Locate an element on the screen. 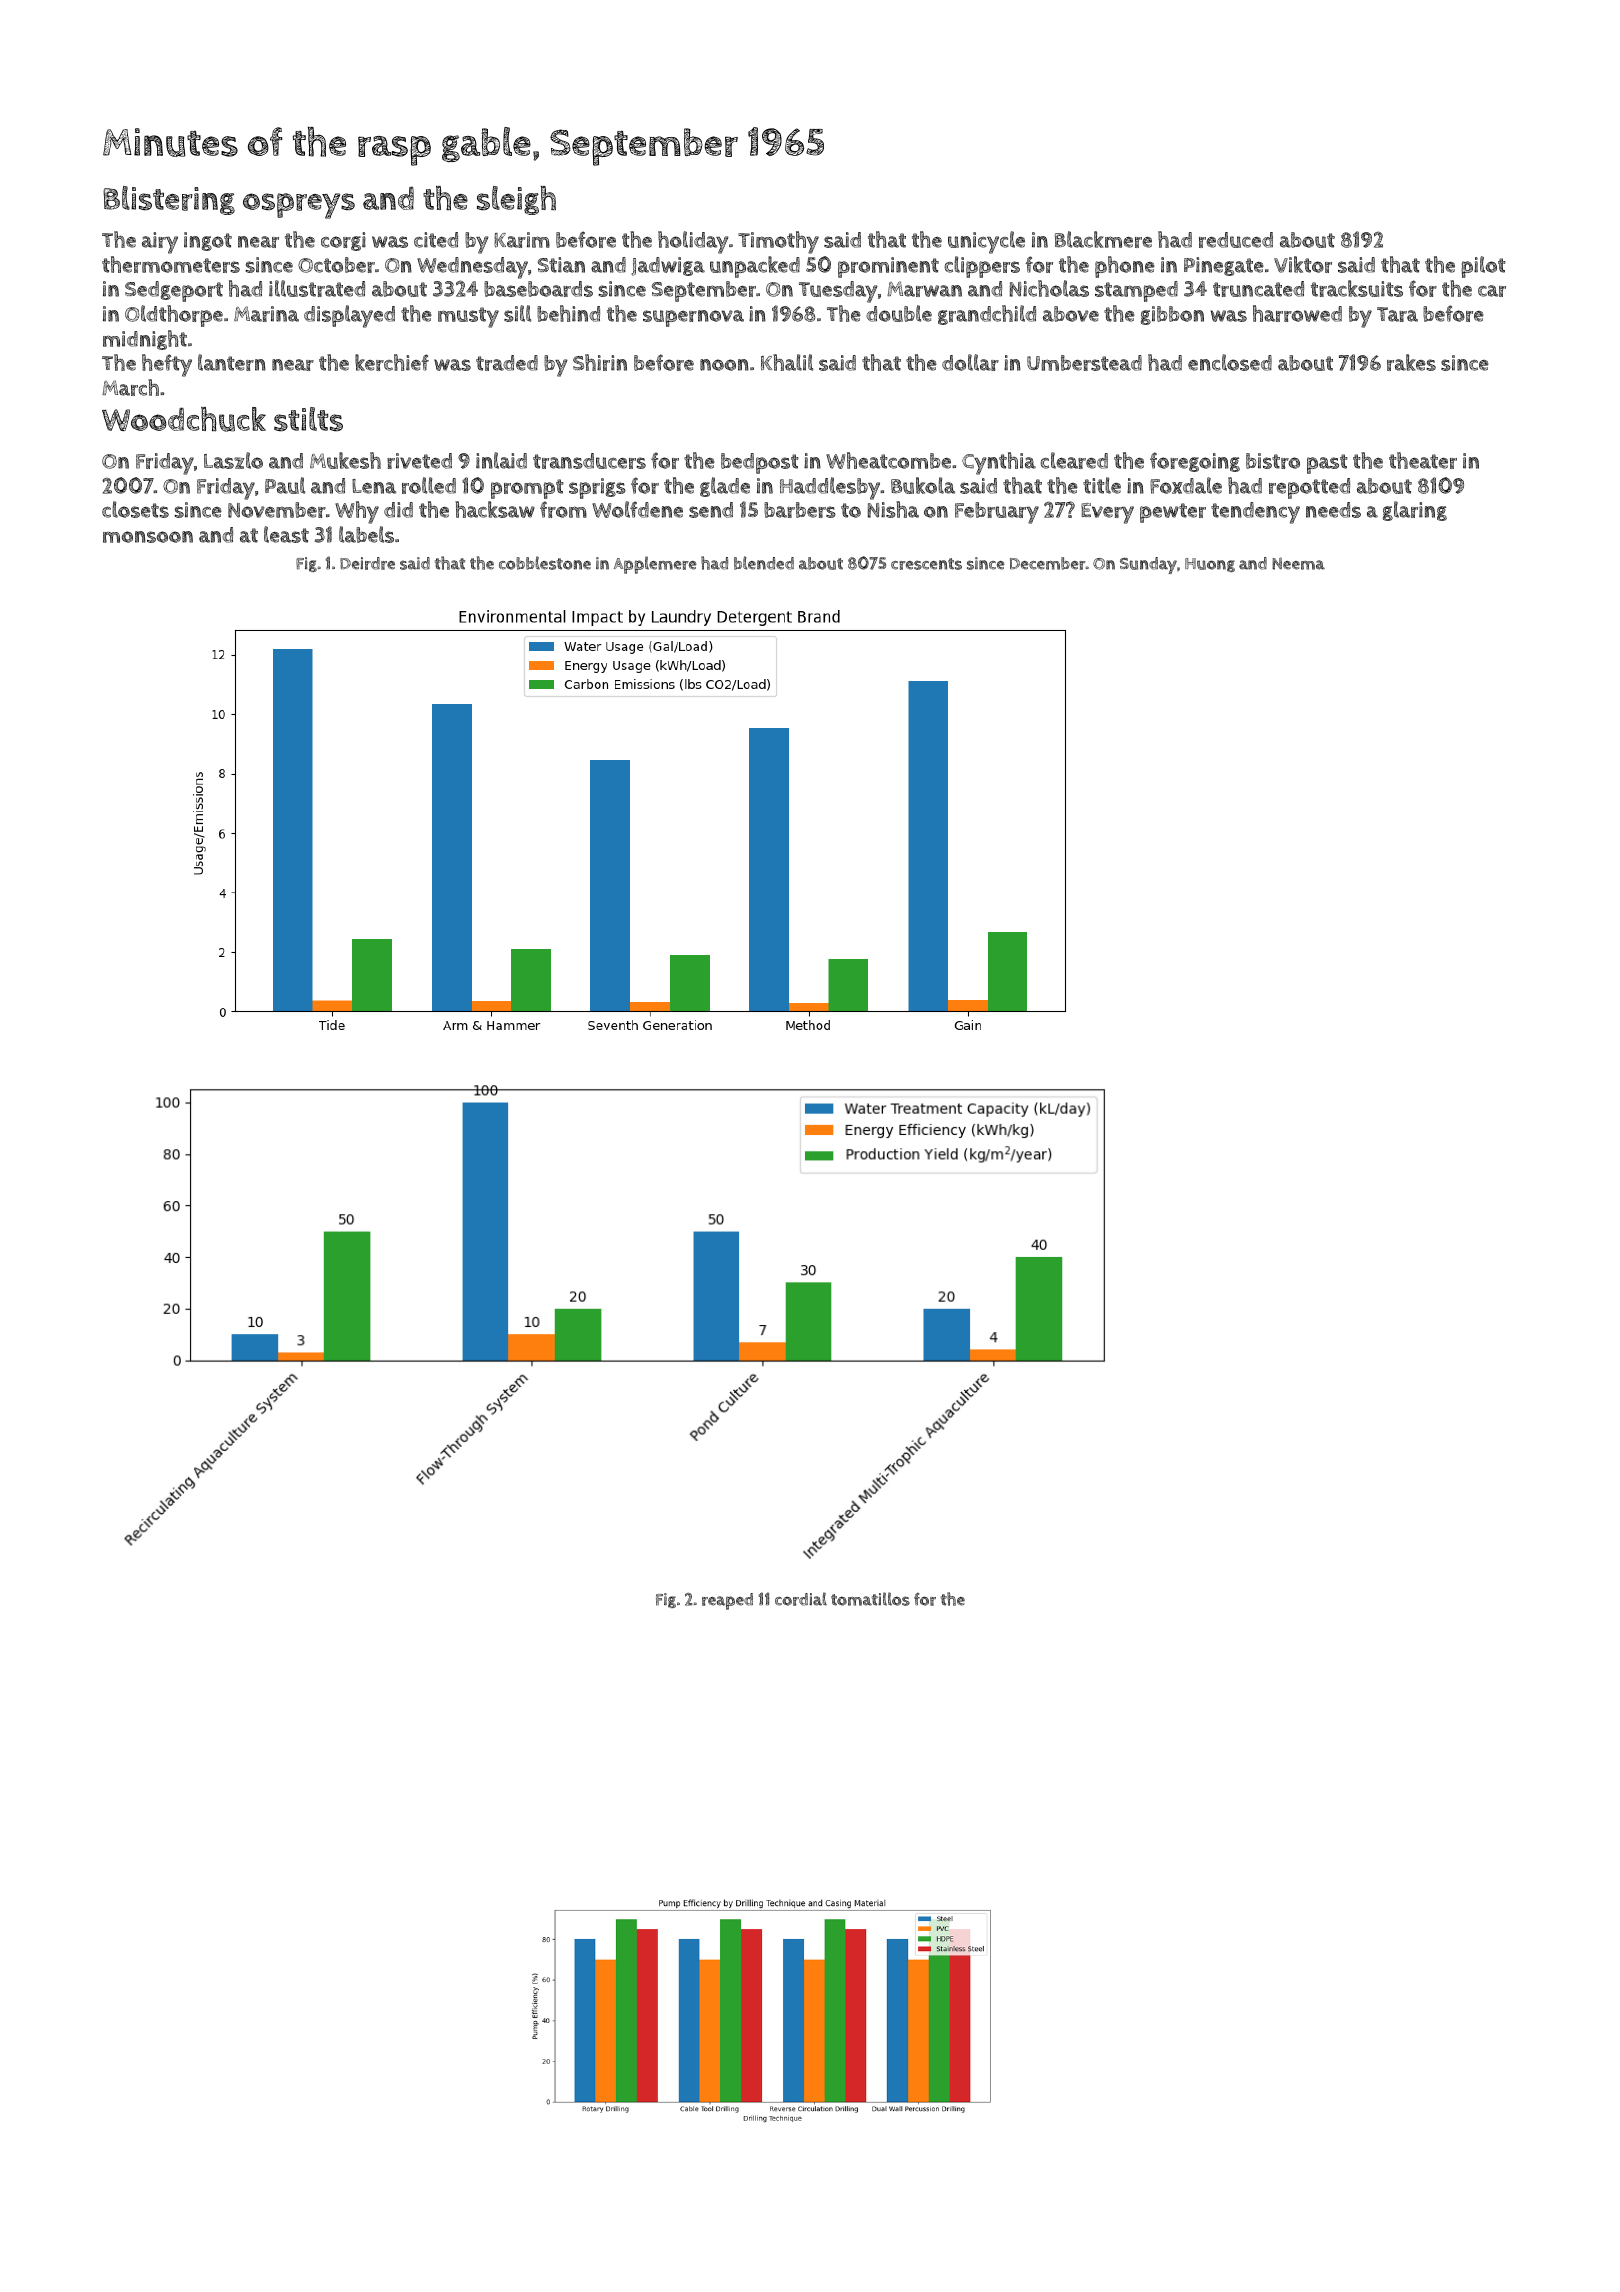 The height and width of the screenshot is (2292, 1620). Neema is located at coordinates (1298, 563).
